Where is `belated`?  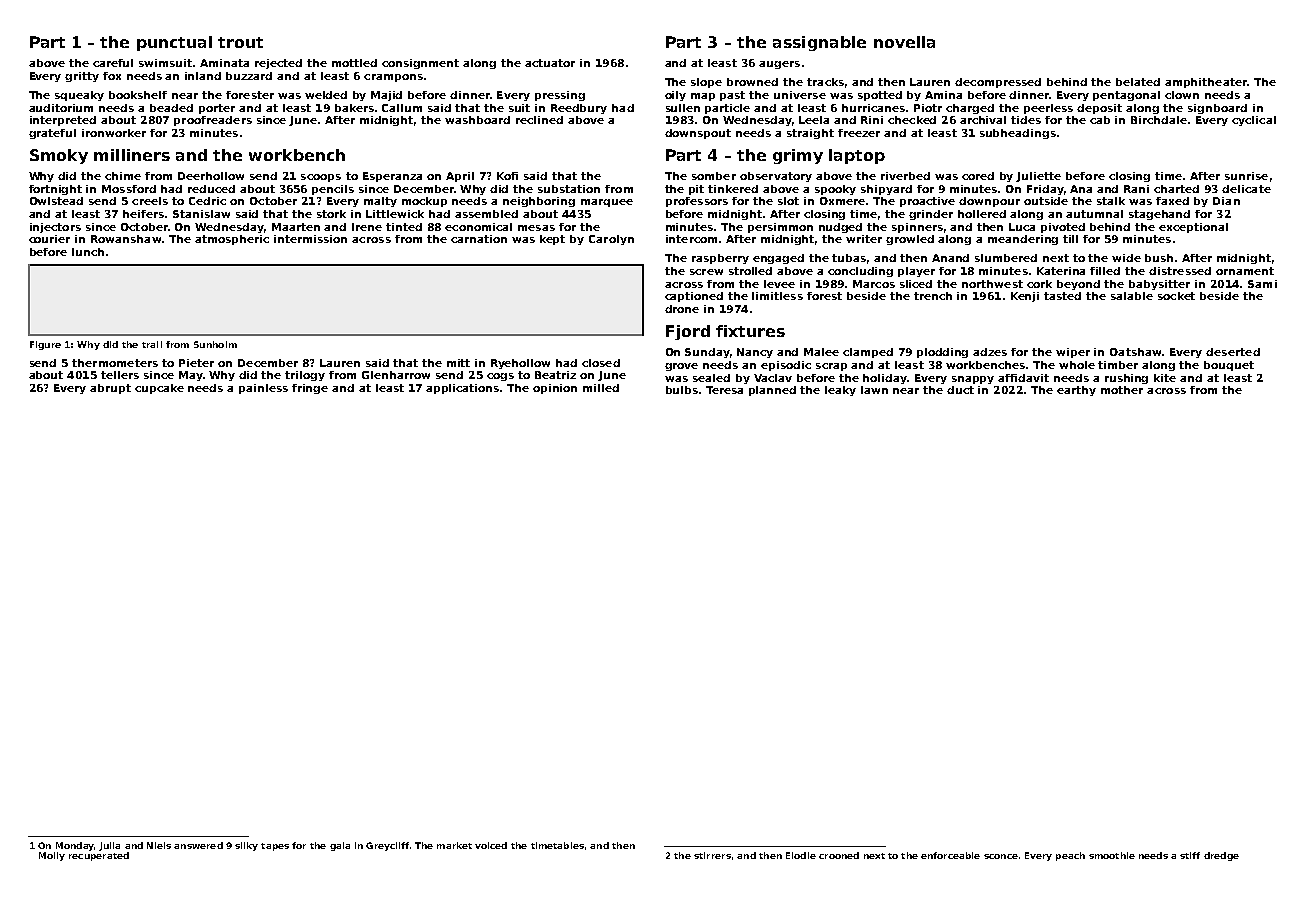
belated is located at coordinates (1138, 82).
